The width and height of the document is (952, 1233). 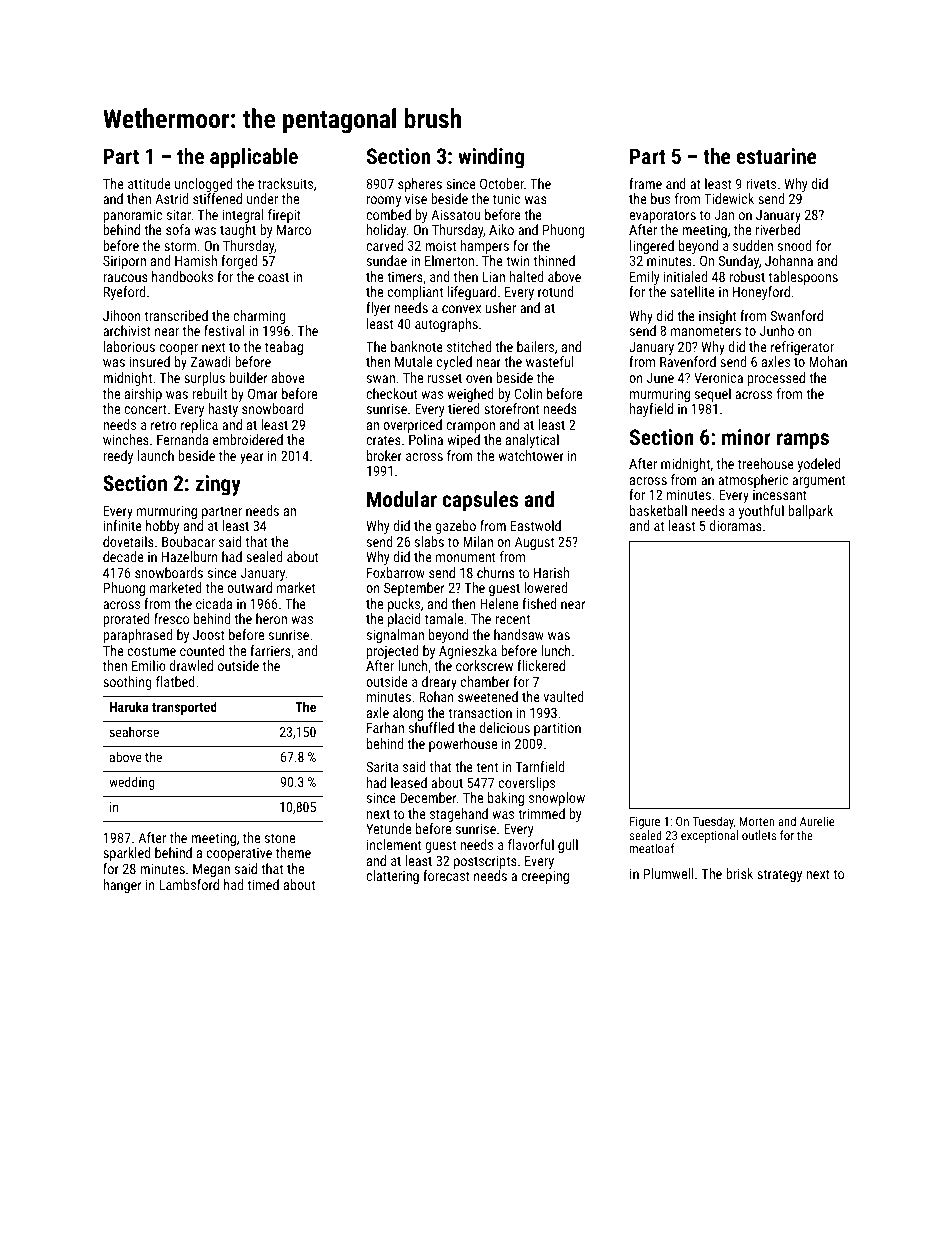 I want to click on timers, so click(x=405, y=277).
